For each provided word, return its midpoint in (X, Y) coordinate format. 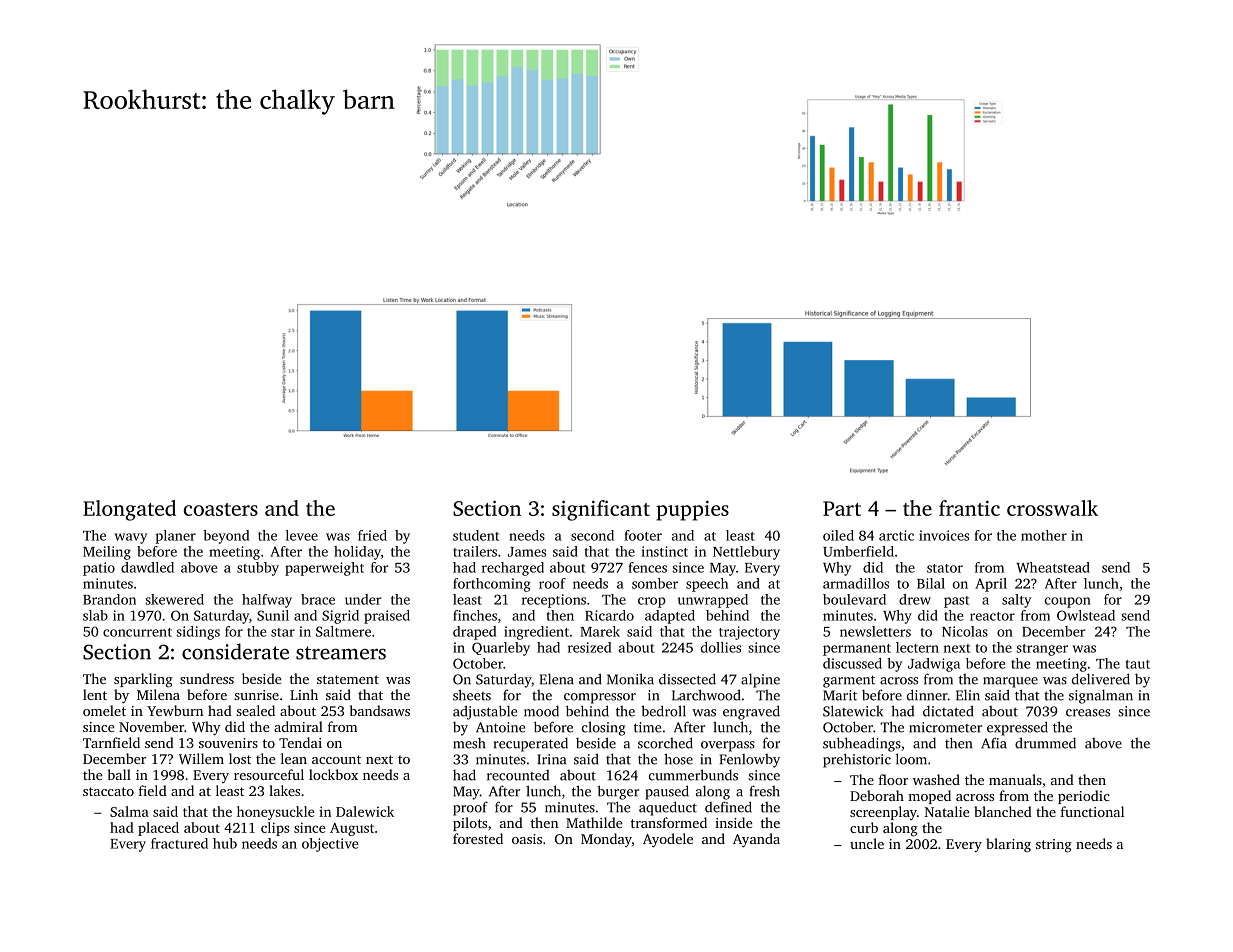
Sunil (273, 615)
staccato (108, 791)
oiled (838, 535)
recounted (518, 775)
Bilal (931, 583)
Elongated (129, 510)
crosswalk (1052, 508)
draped (475, 633)
